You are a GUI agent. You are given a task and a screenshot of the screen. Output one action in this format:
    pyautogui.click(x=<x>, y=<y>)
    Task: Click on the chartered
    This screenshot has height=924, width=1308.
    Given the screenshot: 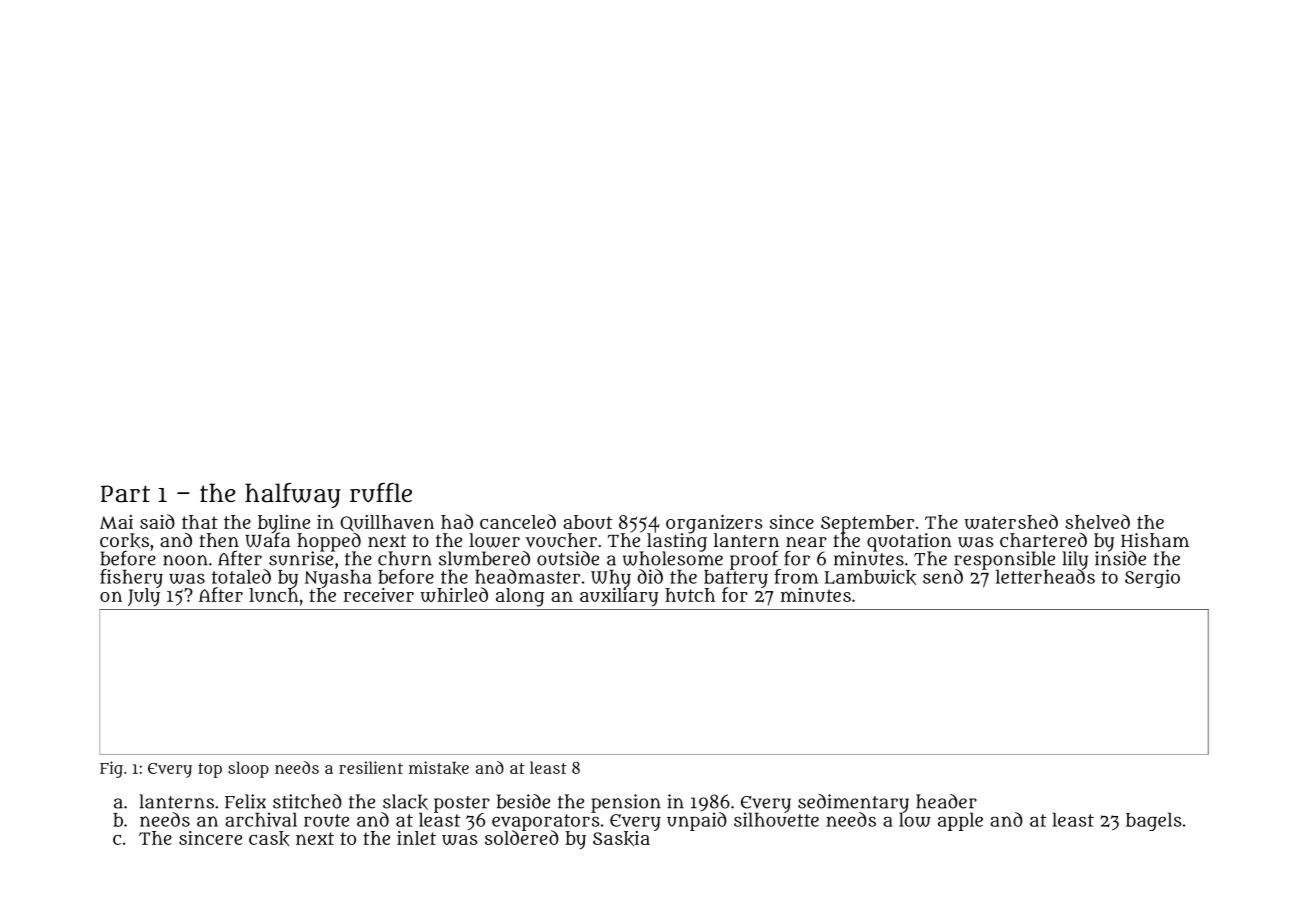 What is the action you would take?
    pyautogui.click(x=1043, y=540)
